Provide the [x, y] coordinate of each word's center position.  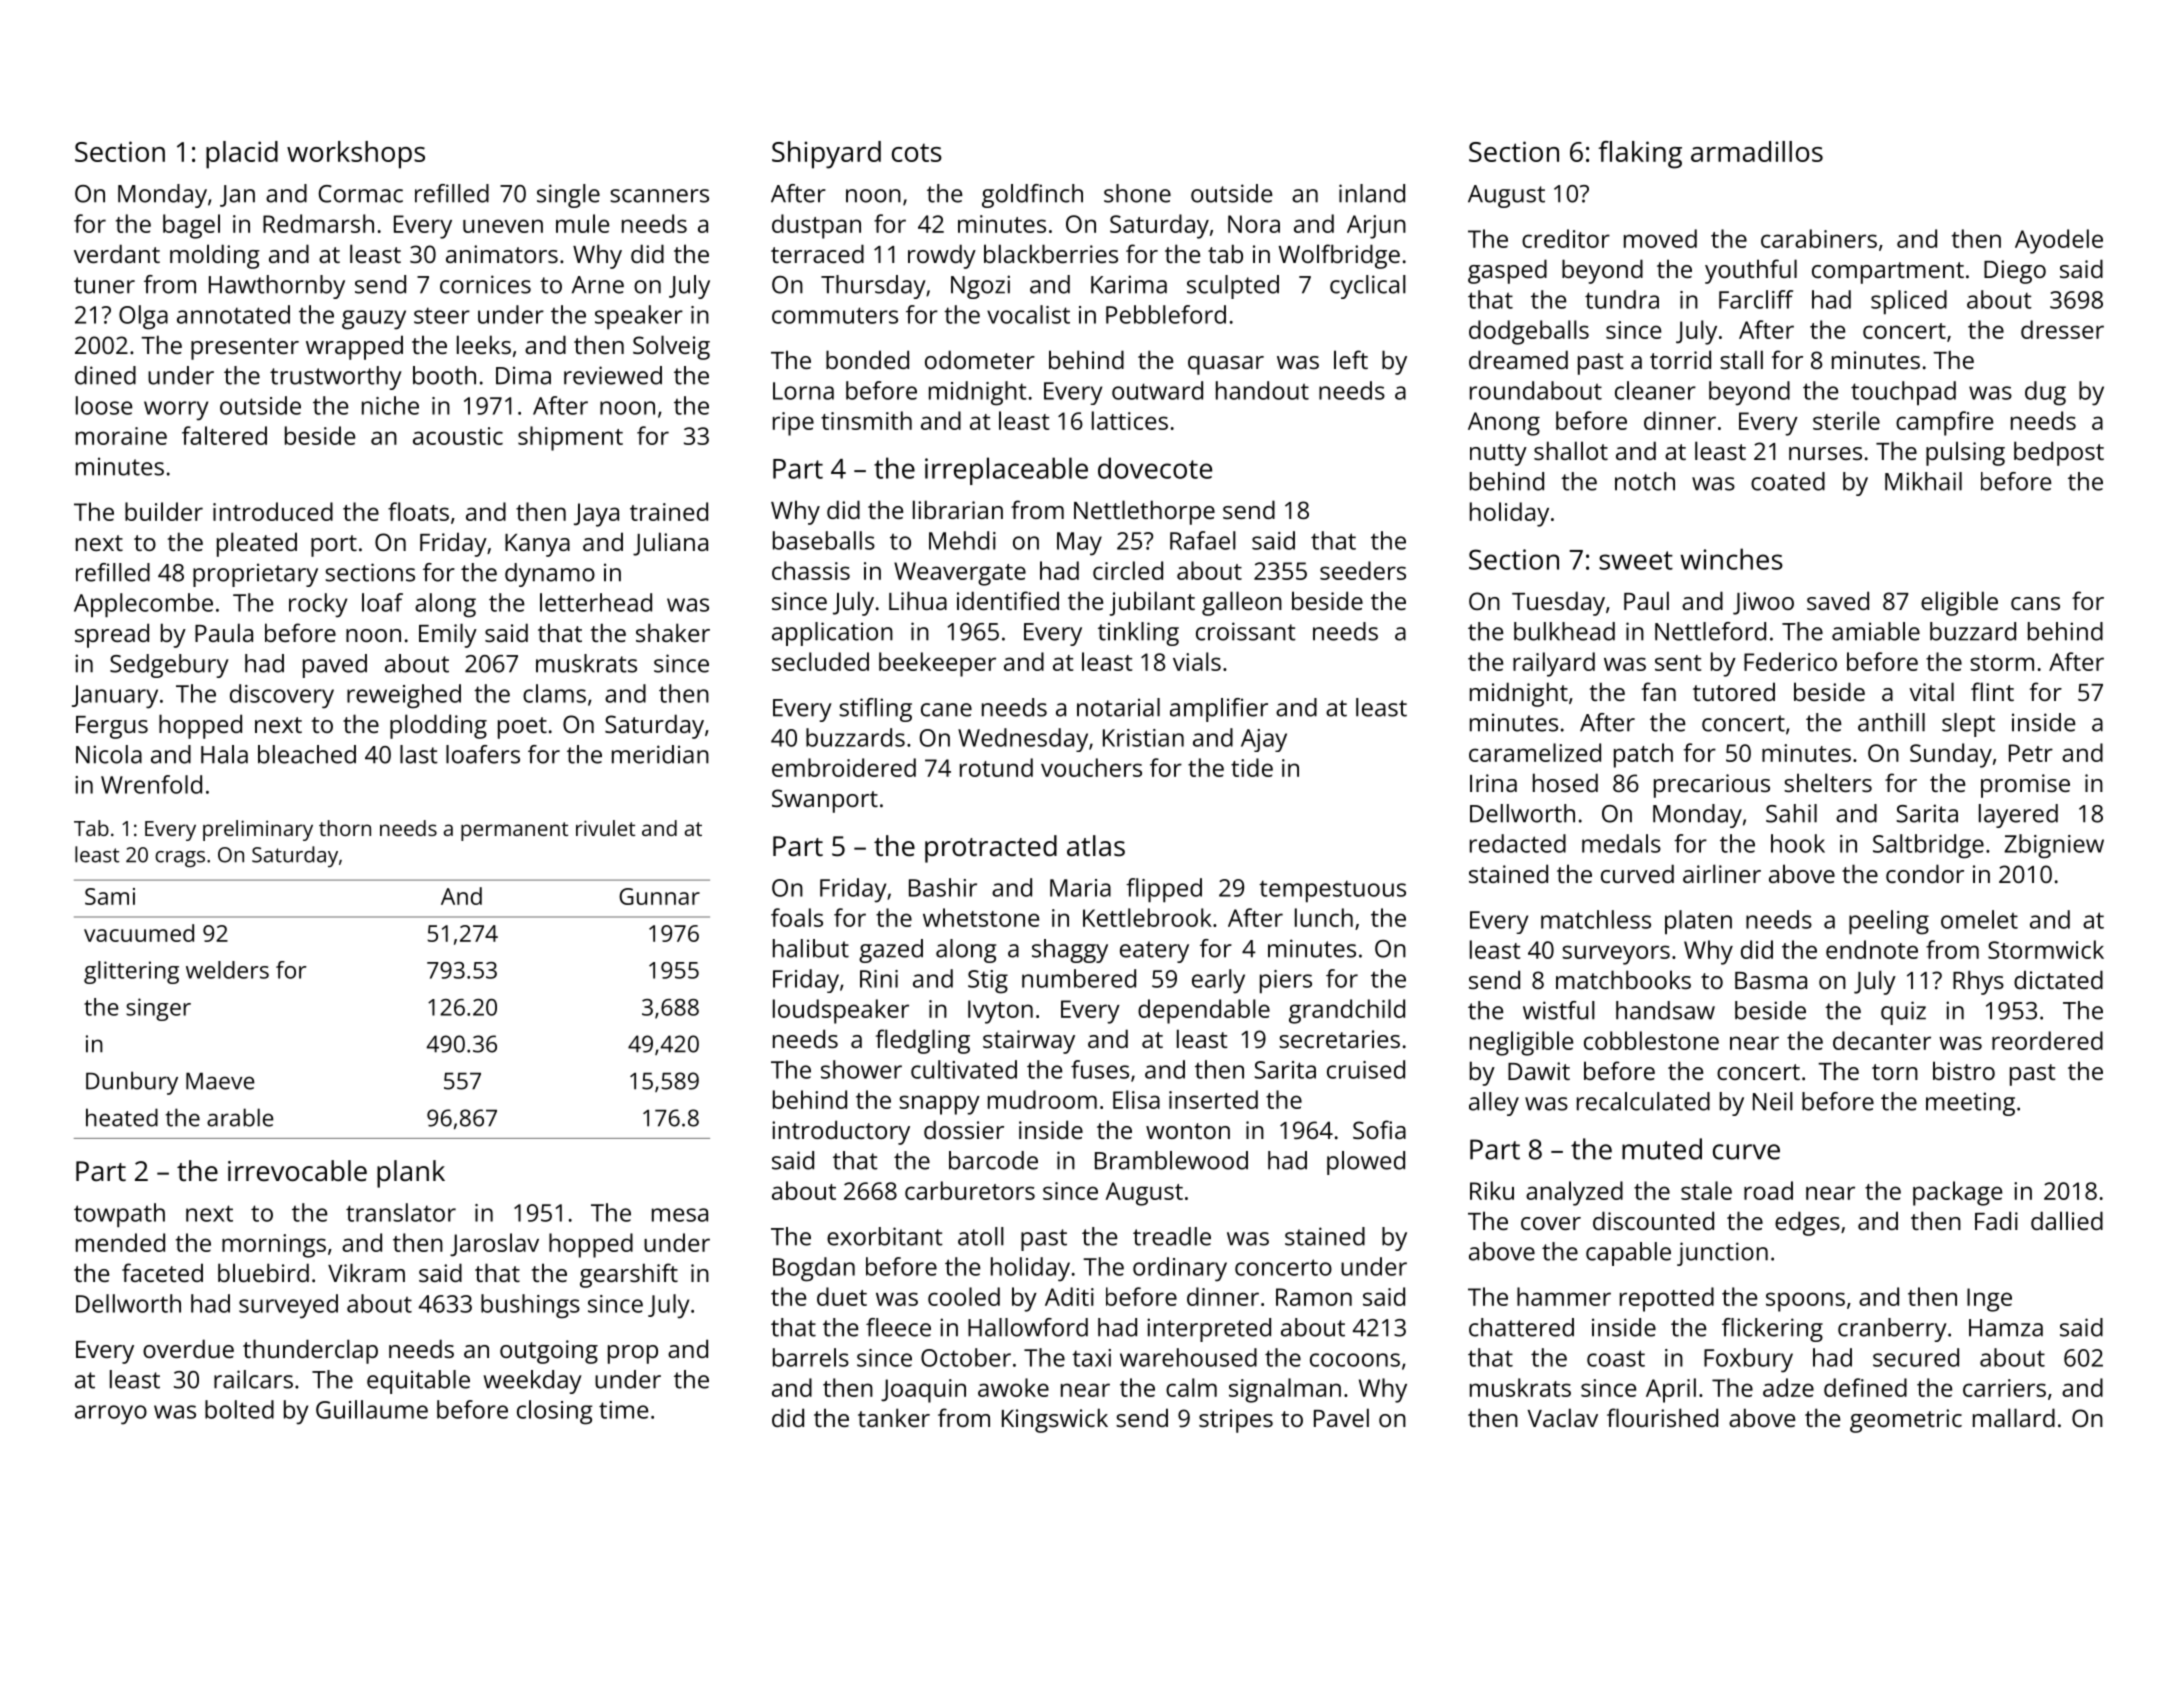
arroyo [111, 1415]
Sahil [1791, 813]
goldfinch [1032, 196]
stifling [875, 710]
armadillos [1757, 151]
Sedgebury [169, 666]
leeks [484, 344]
